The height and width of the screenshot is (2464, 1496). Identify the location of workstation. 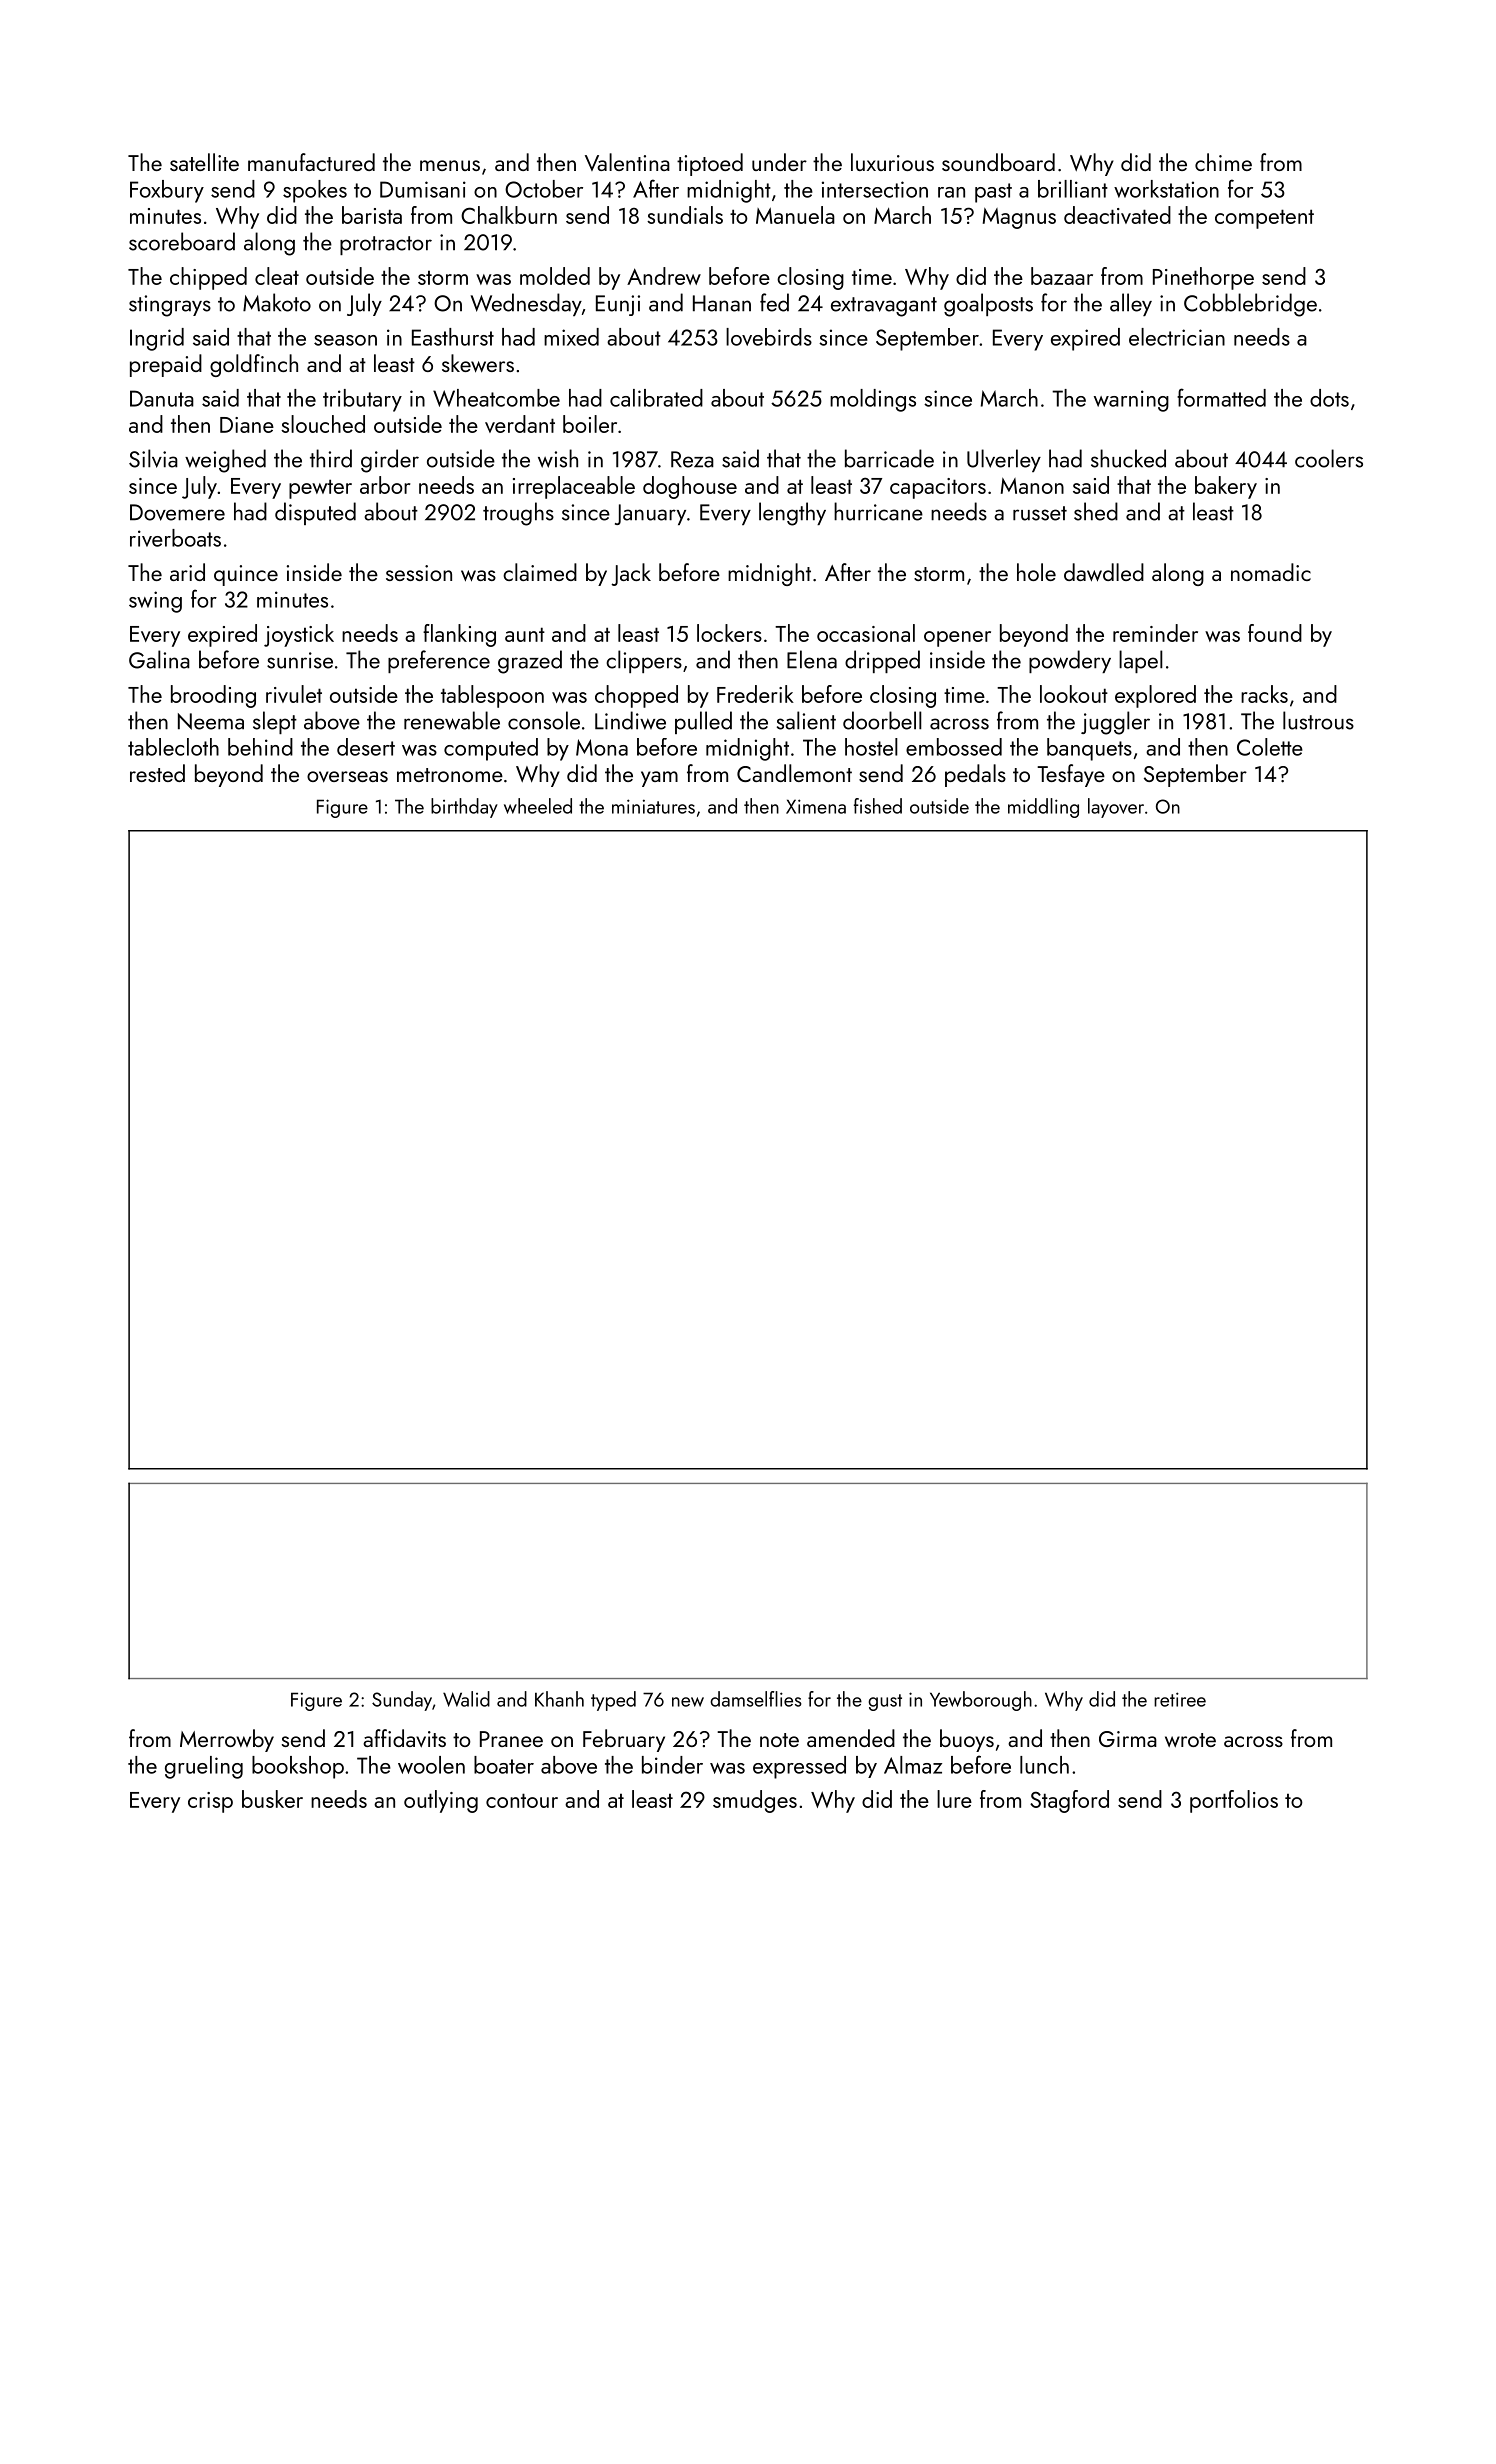
(1166, 189).
